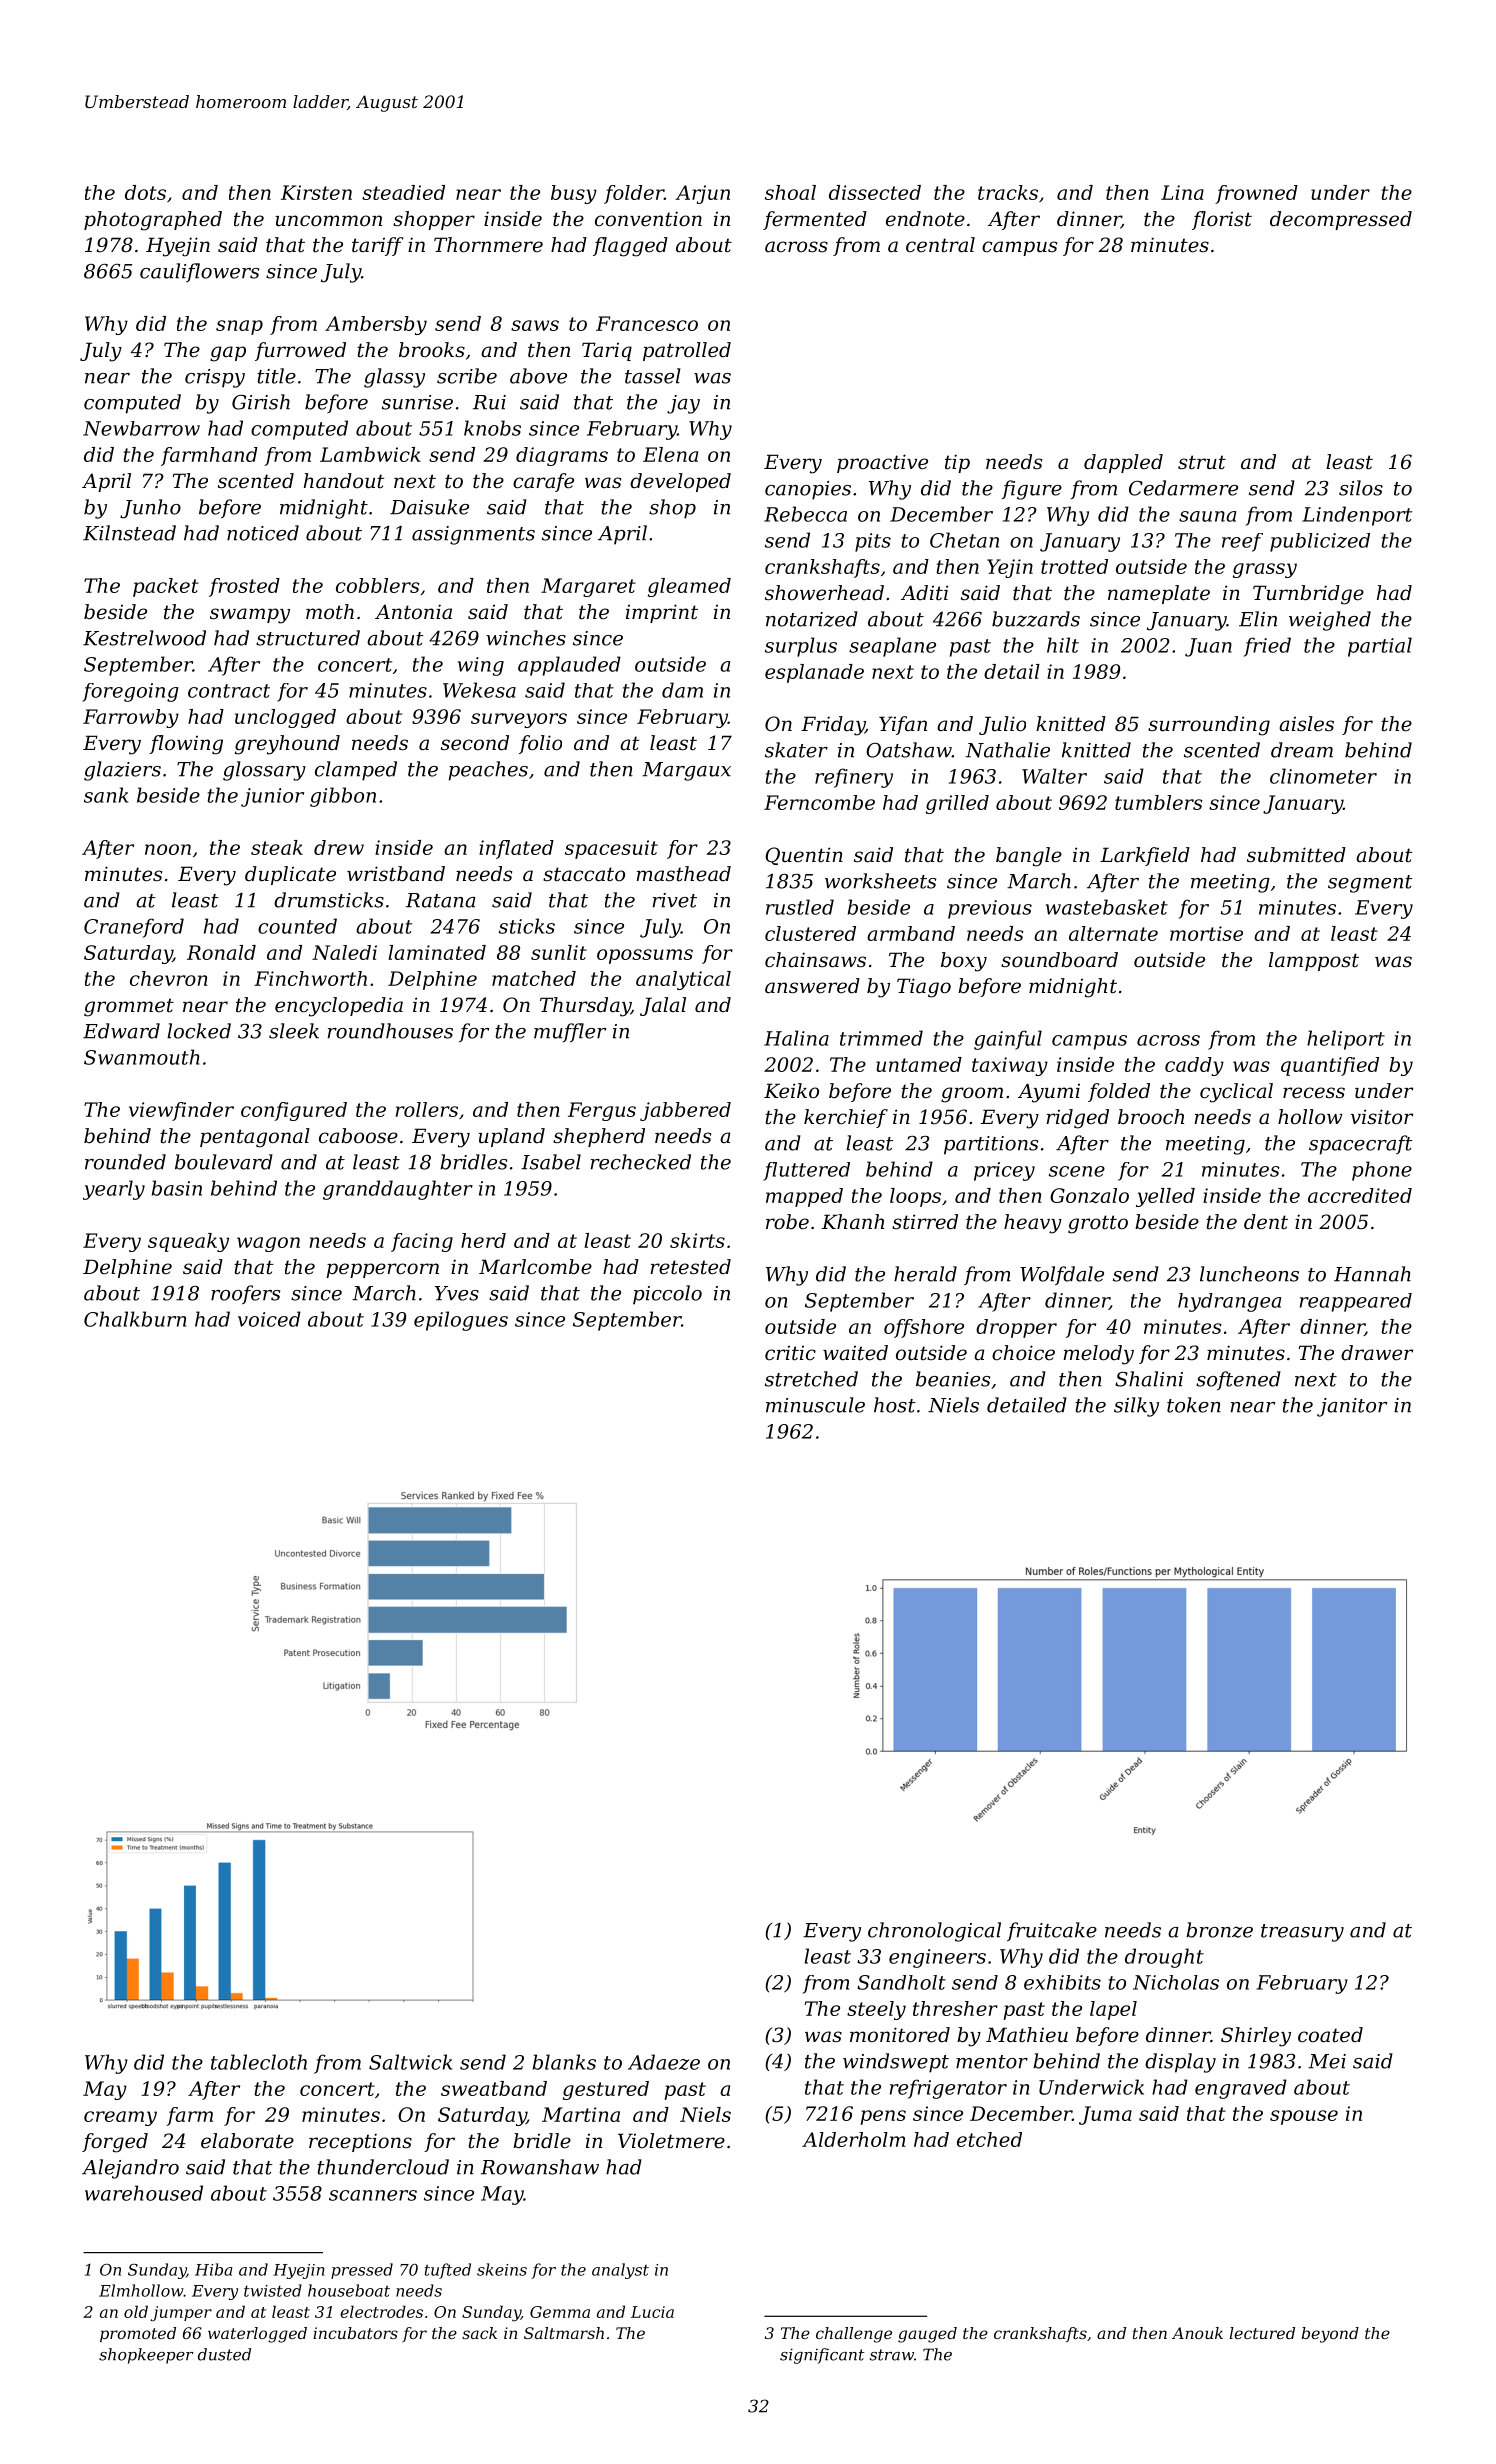  Describe the element at coordinates (145, 192) in the image. I see `dots` at that location.
